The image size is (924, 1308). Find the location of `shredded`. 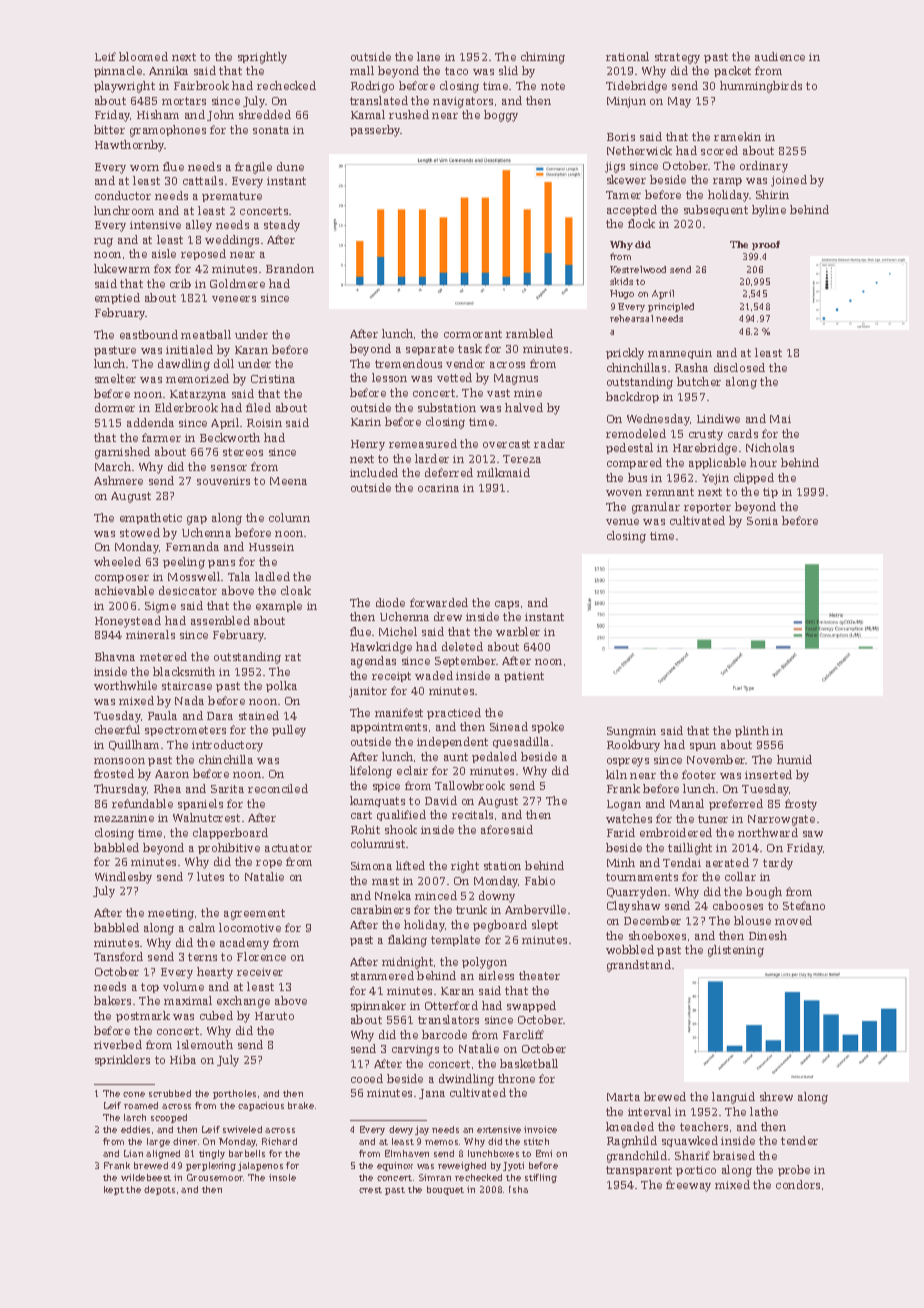

shredded is located at coordinates (265, 114).
